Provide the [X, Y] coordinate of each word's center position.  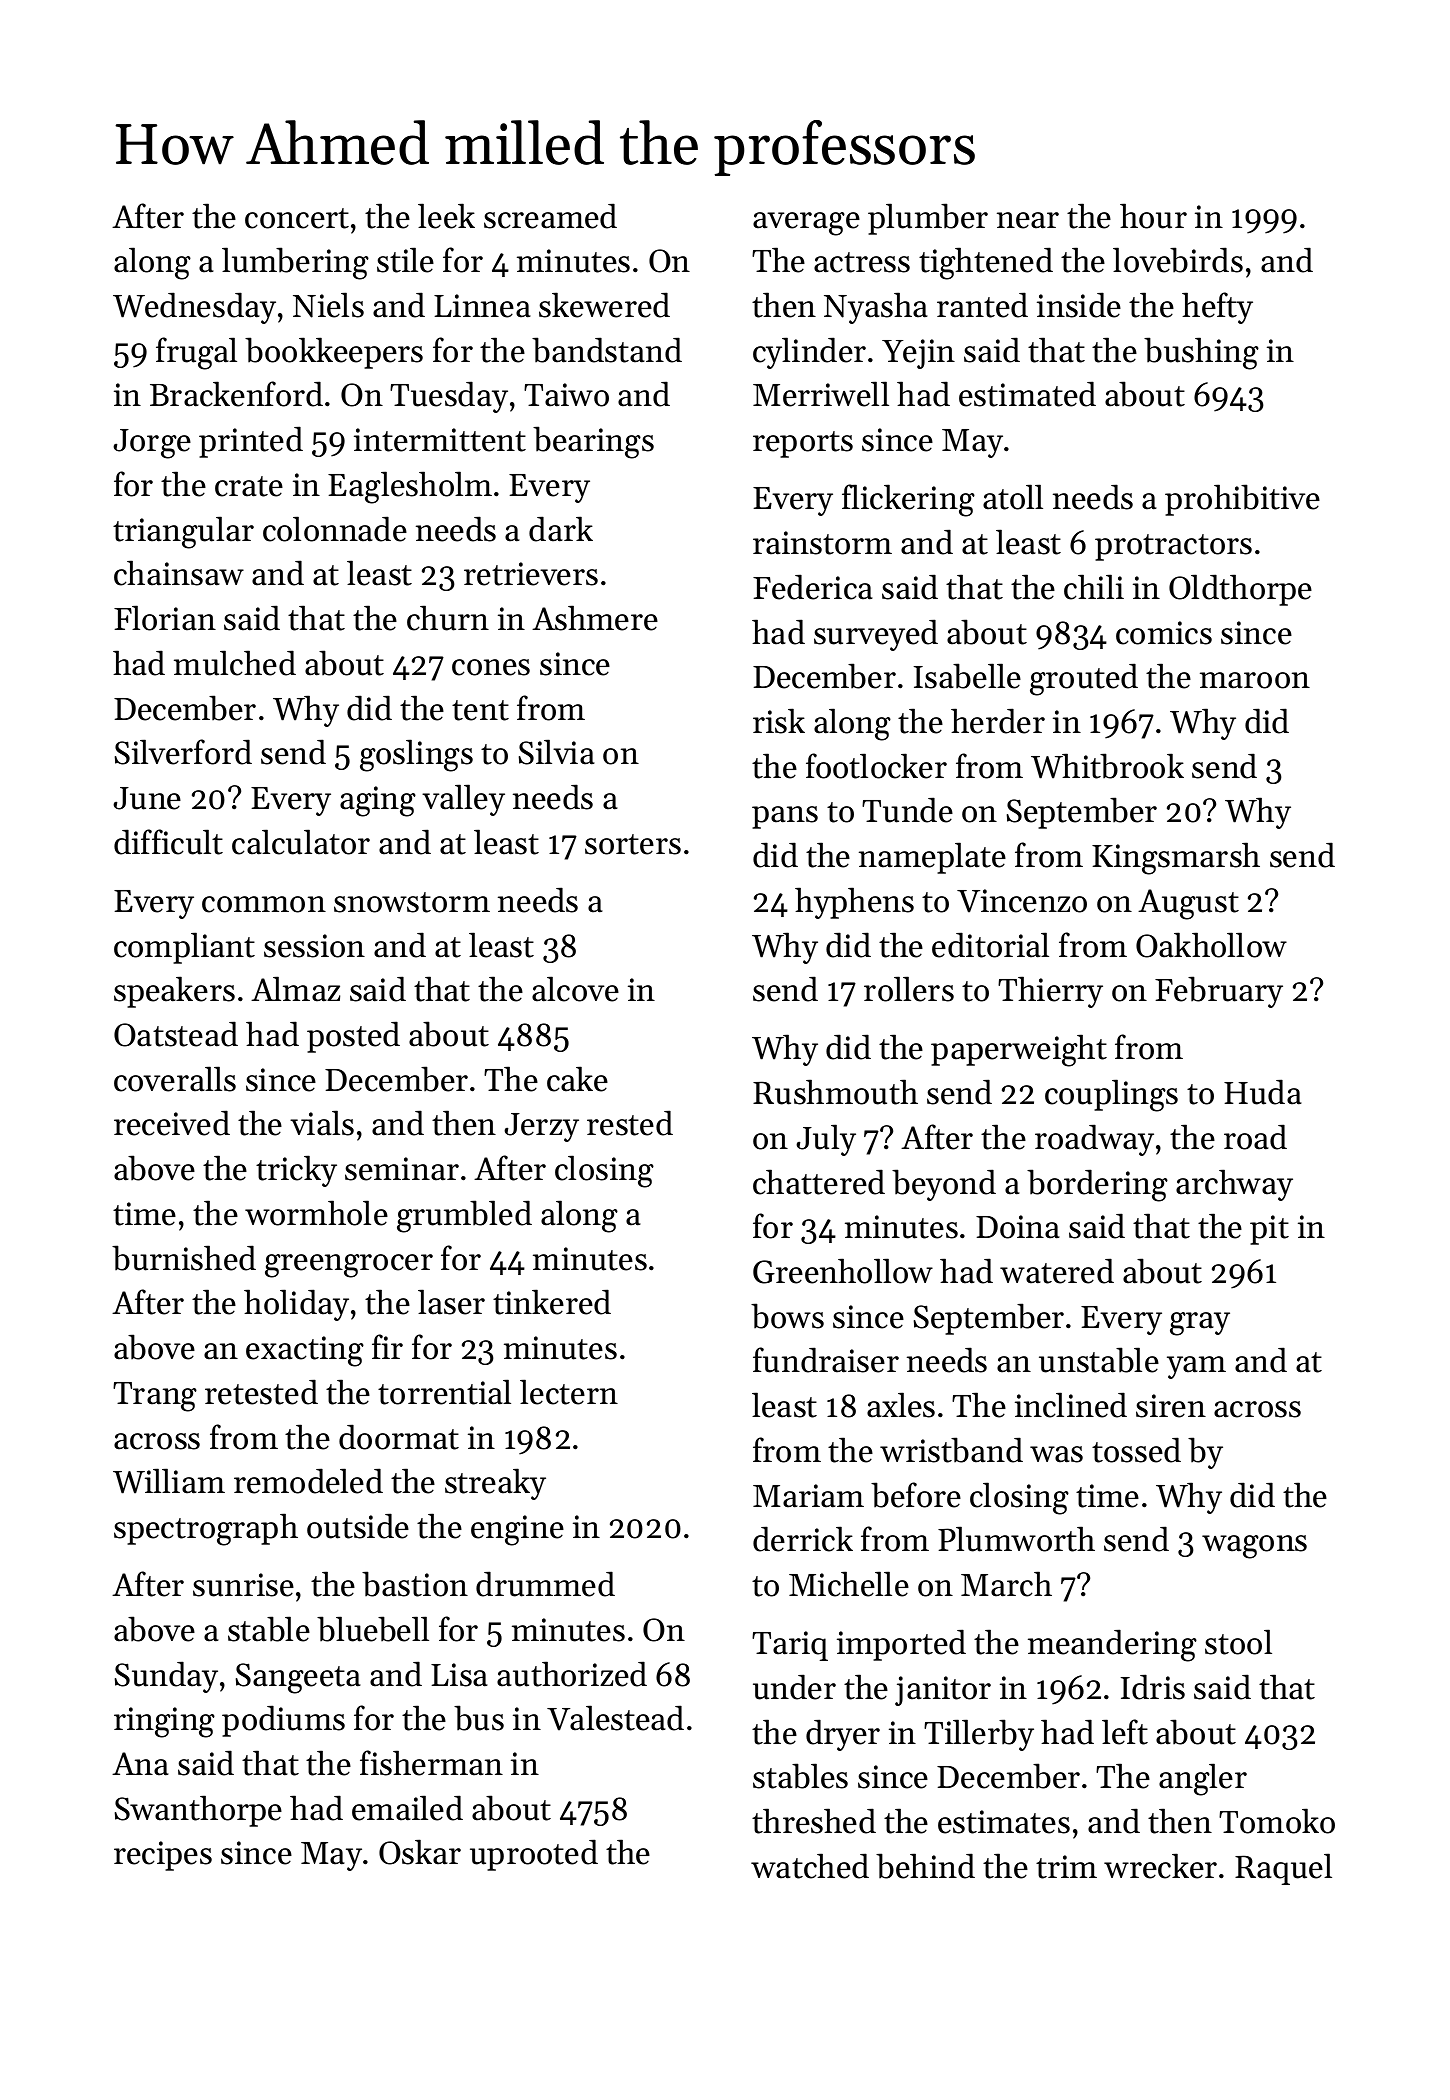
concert [297, 218]
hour [1153, 216]
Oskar [420, 1852]
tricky [296, 1171]
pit [1269, 1230]
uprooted [534, 1855]
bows [787, 1316]
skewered [604, 305]
